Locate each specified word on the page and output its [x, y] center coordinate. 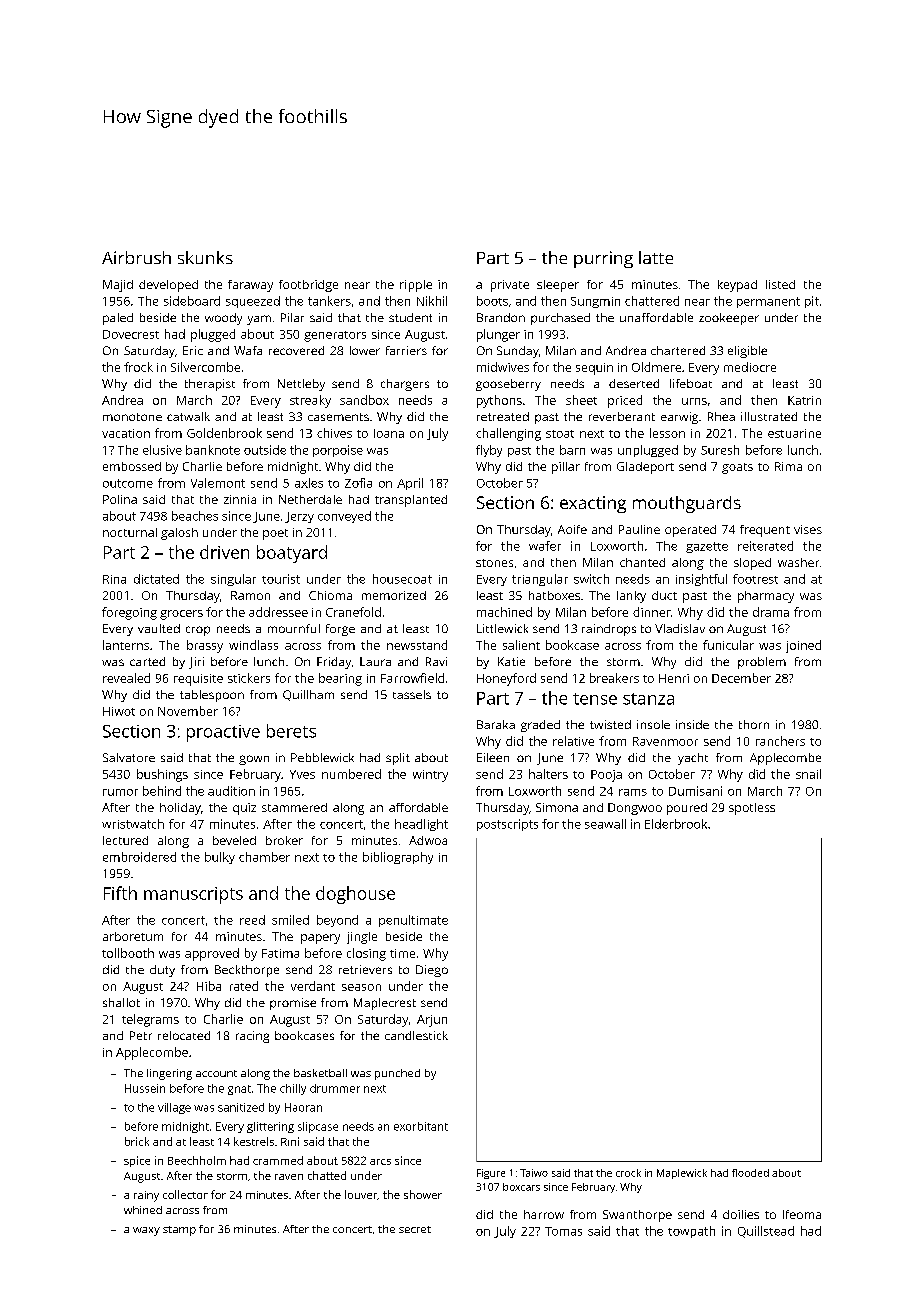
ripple [416, 286]
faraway [250, 286]
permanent [768, 302]
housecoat [402, 579]
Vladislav [680, 628]
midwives [503, 367]
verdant [313, 986]
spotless [752, 809]
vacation [126, 433]
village [174, 1108]
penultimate [413, 921]
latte [656, 257]
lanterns [126, 645]
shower [423, 1194]
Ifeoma [802, 1214]
